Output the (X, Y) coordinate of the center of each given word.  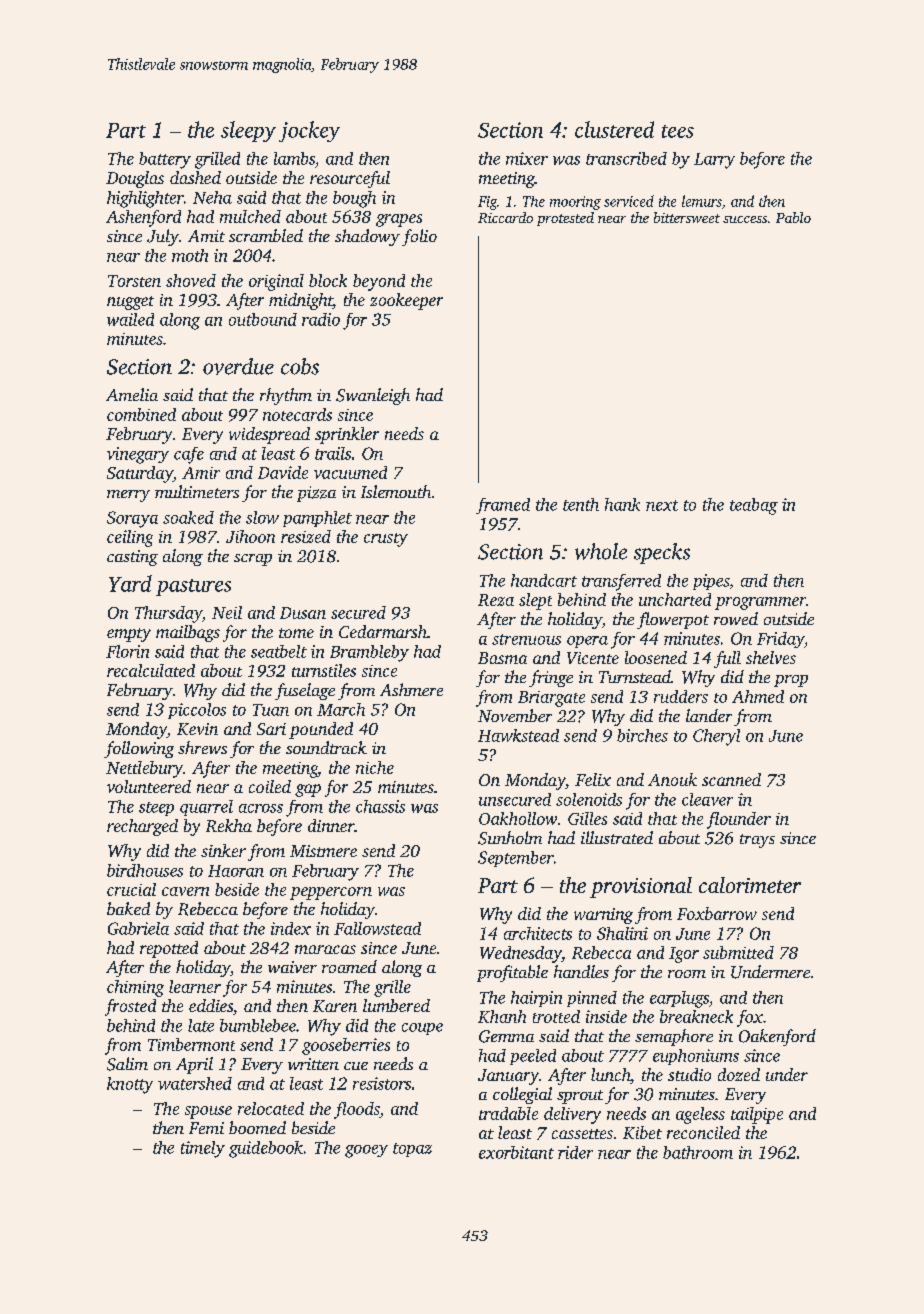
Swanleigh (373, 396)
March (341, 709)
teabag (754, 506)
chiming (135, 988)
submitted (738, 952)
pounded (321, 730)
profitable (512, 973)
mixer (527, 158)
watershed (195, 1083)
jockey (309, 131)
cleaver (707, 799)
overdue (238, 366)
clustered (614, 129)
